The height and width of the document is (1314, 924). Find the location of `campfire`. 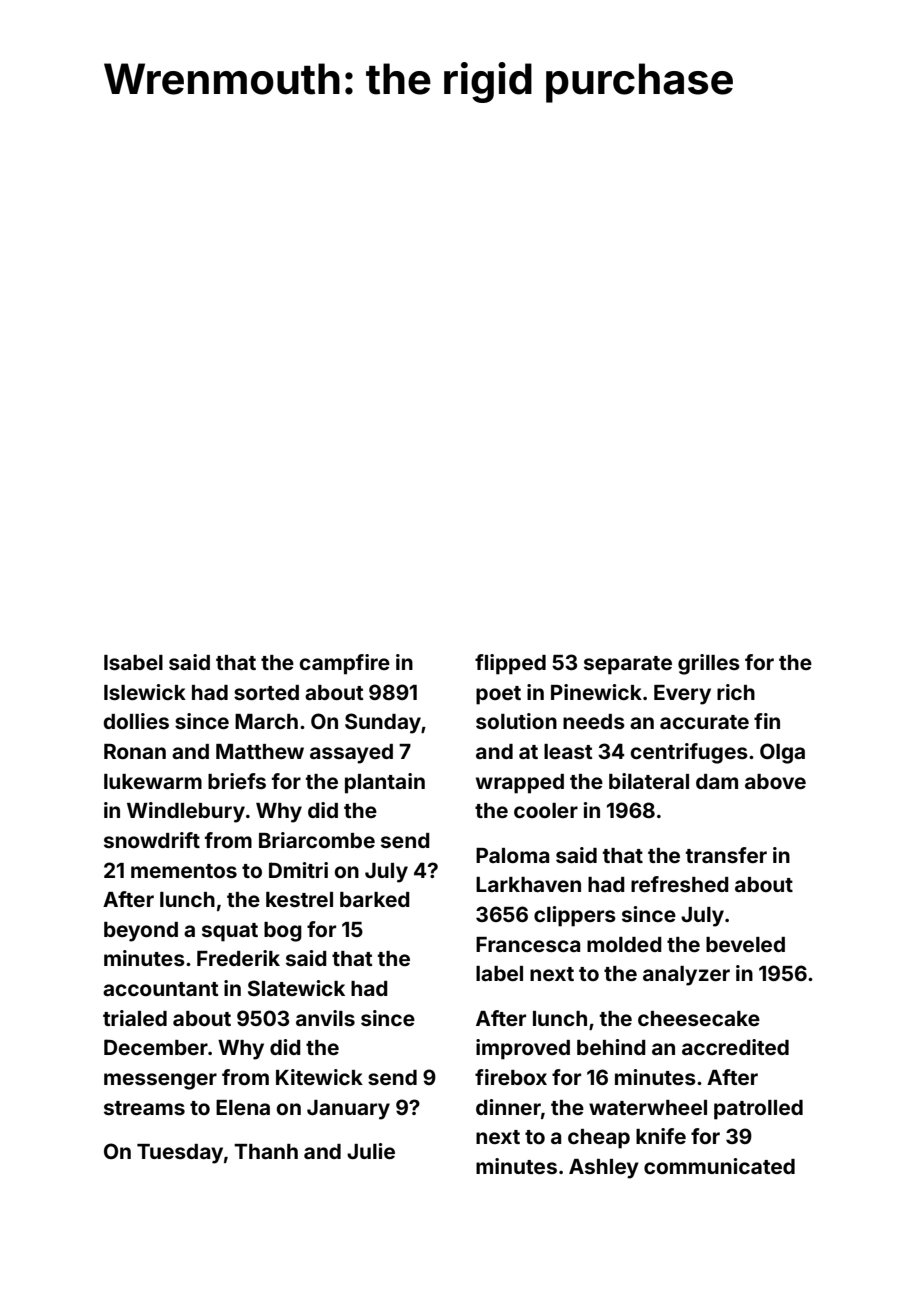

campfire is located at coordinates (344, 664).
